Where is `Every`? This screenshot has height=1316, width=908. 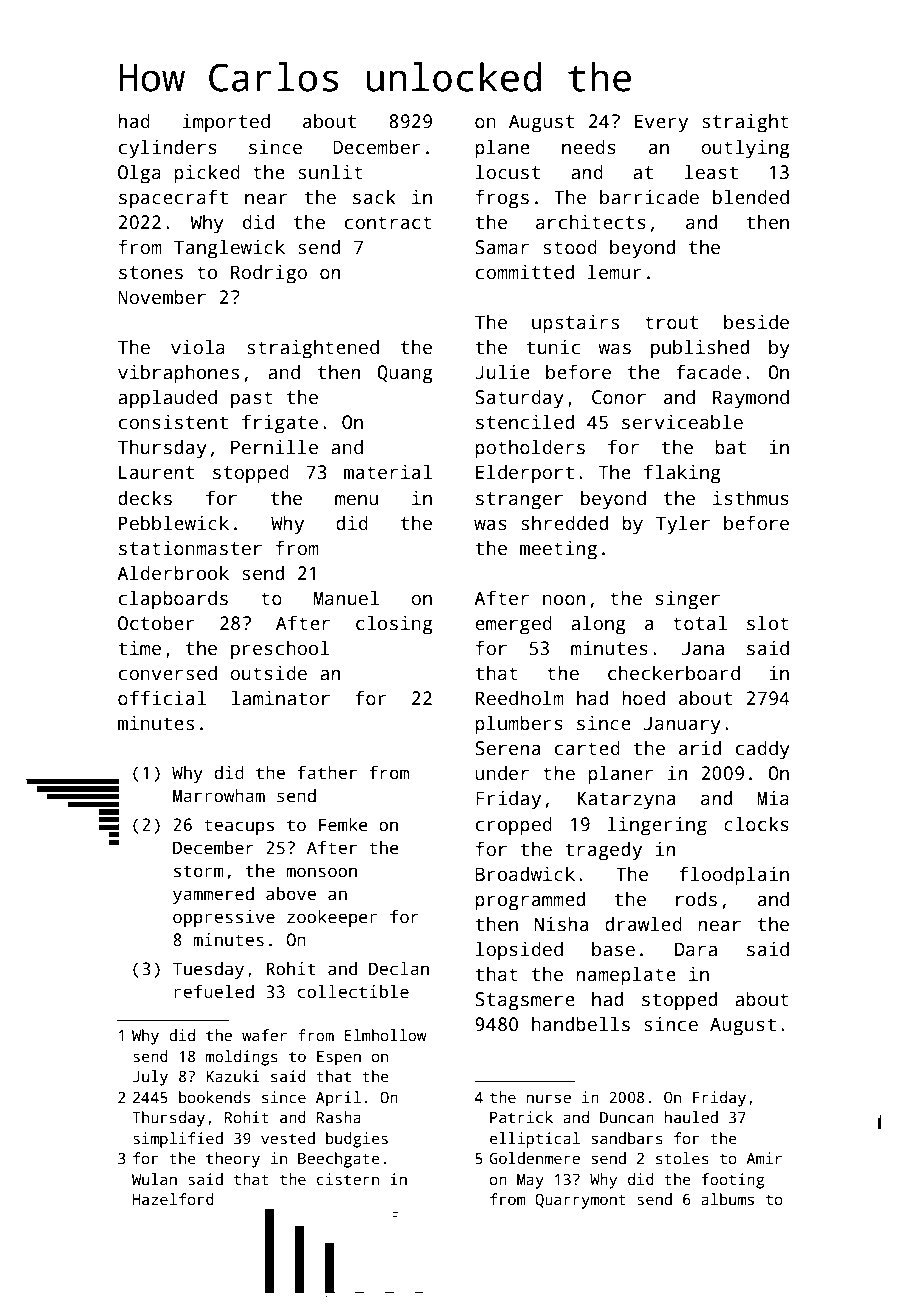
Every is located at coordinates (661, 123).
